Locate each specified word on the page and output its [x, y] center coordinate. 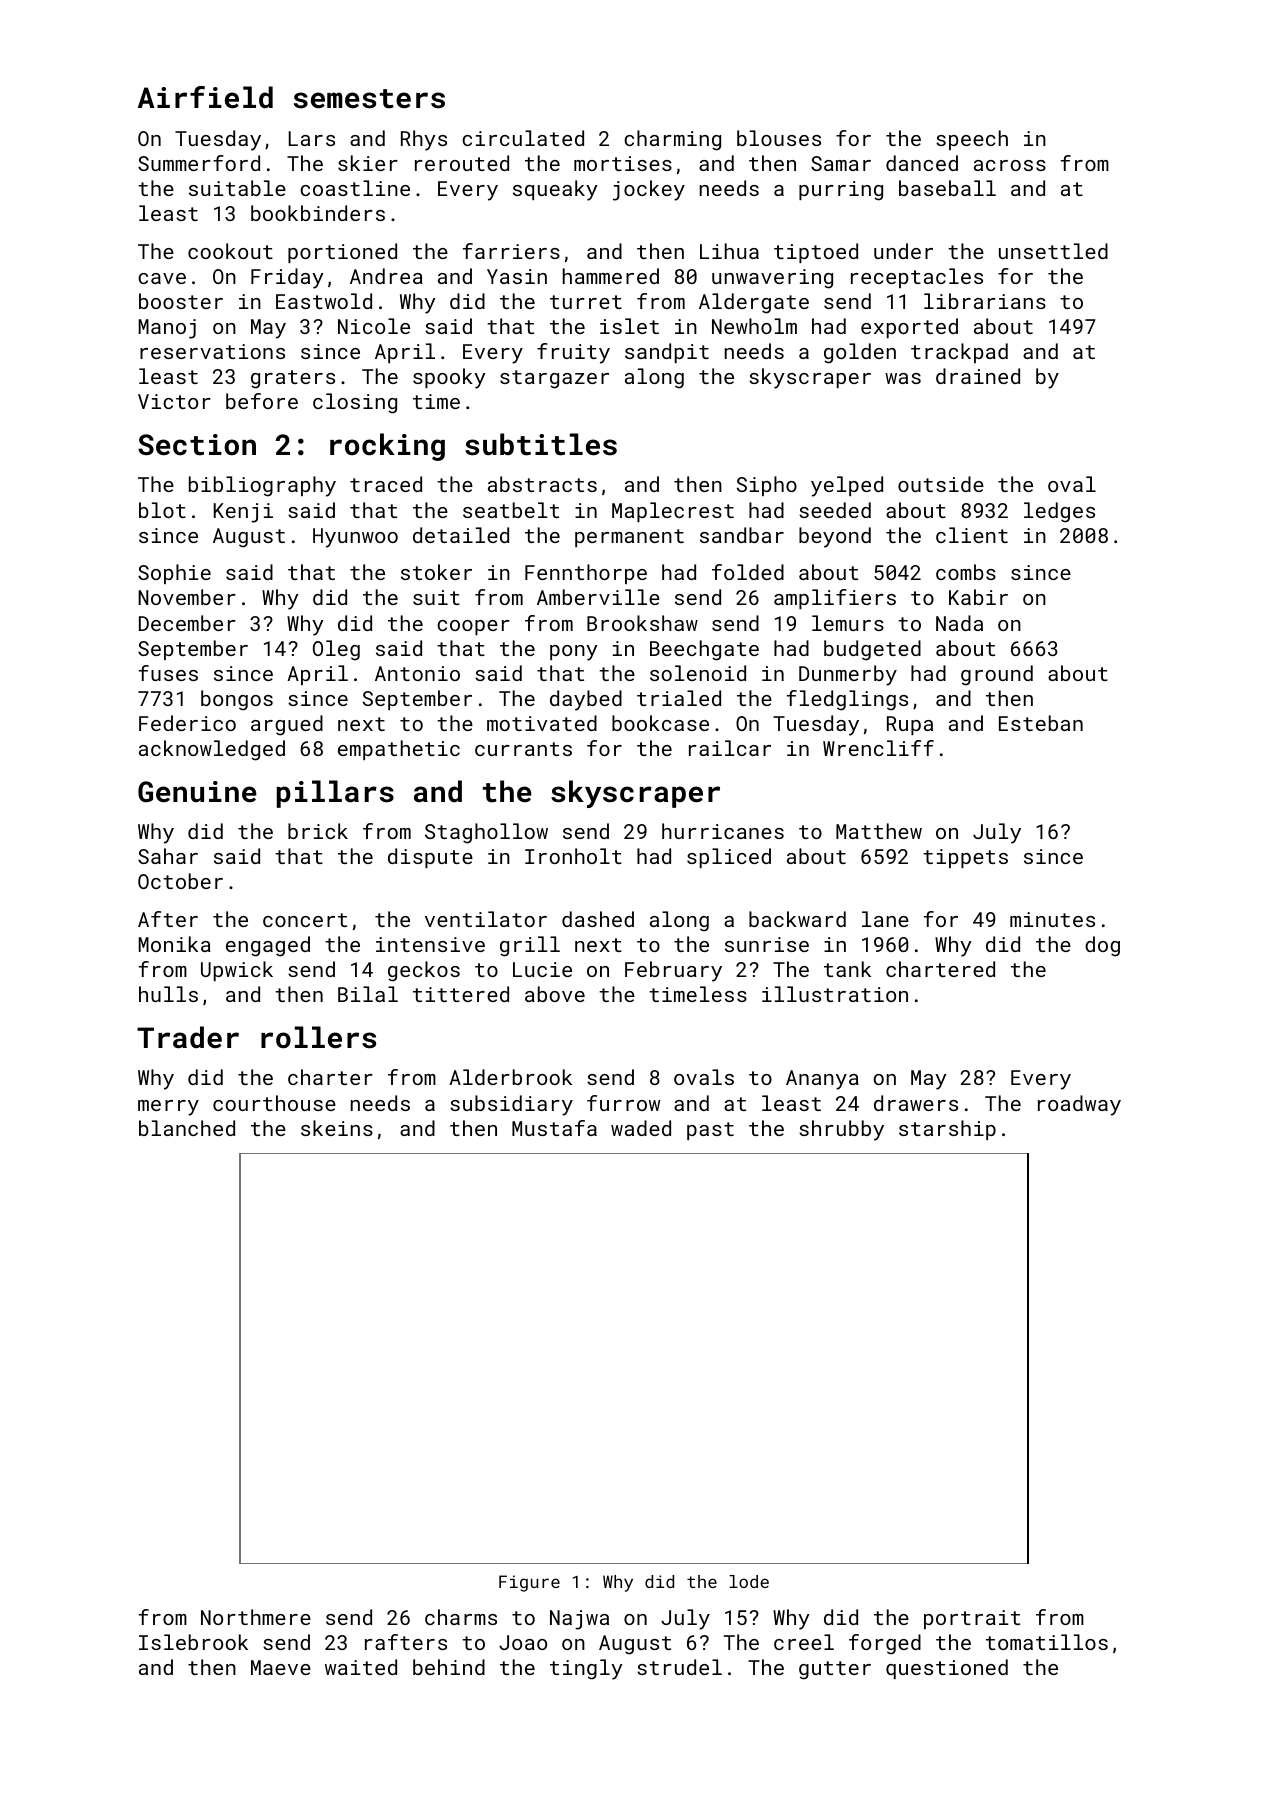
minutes [1052, 919]
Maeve [281, 1667]
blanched [187, 1128]
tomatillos [1047, 1642]
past [710, 1131]
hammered [611, 276]
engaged [268, 946]
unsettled [1053, 251]
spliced [729, 858]
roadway [1079, 1105]
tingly [586, 1669]
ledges [1059, 512]
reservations [212, 351]
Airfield [205, 97]
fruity [573, 353]
